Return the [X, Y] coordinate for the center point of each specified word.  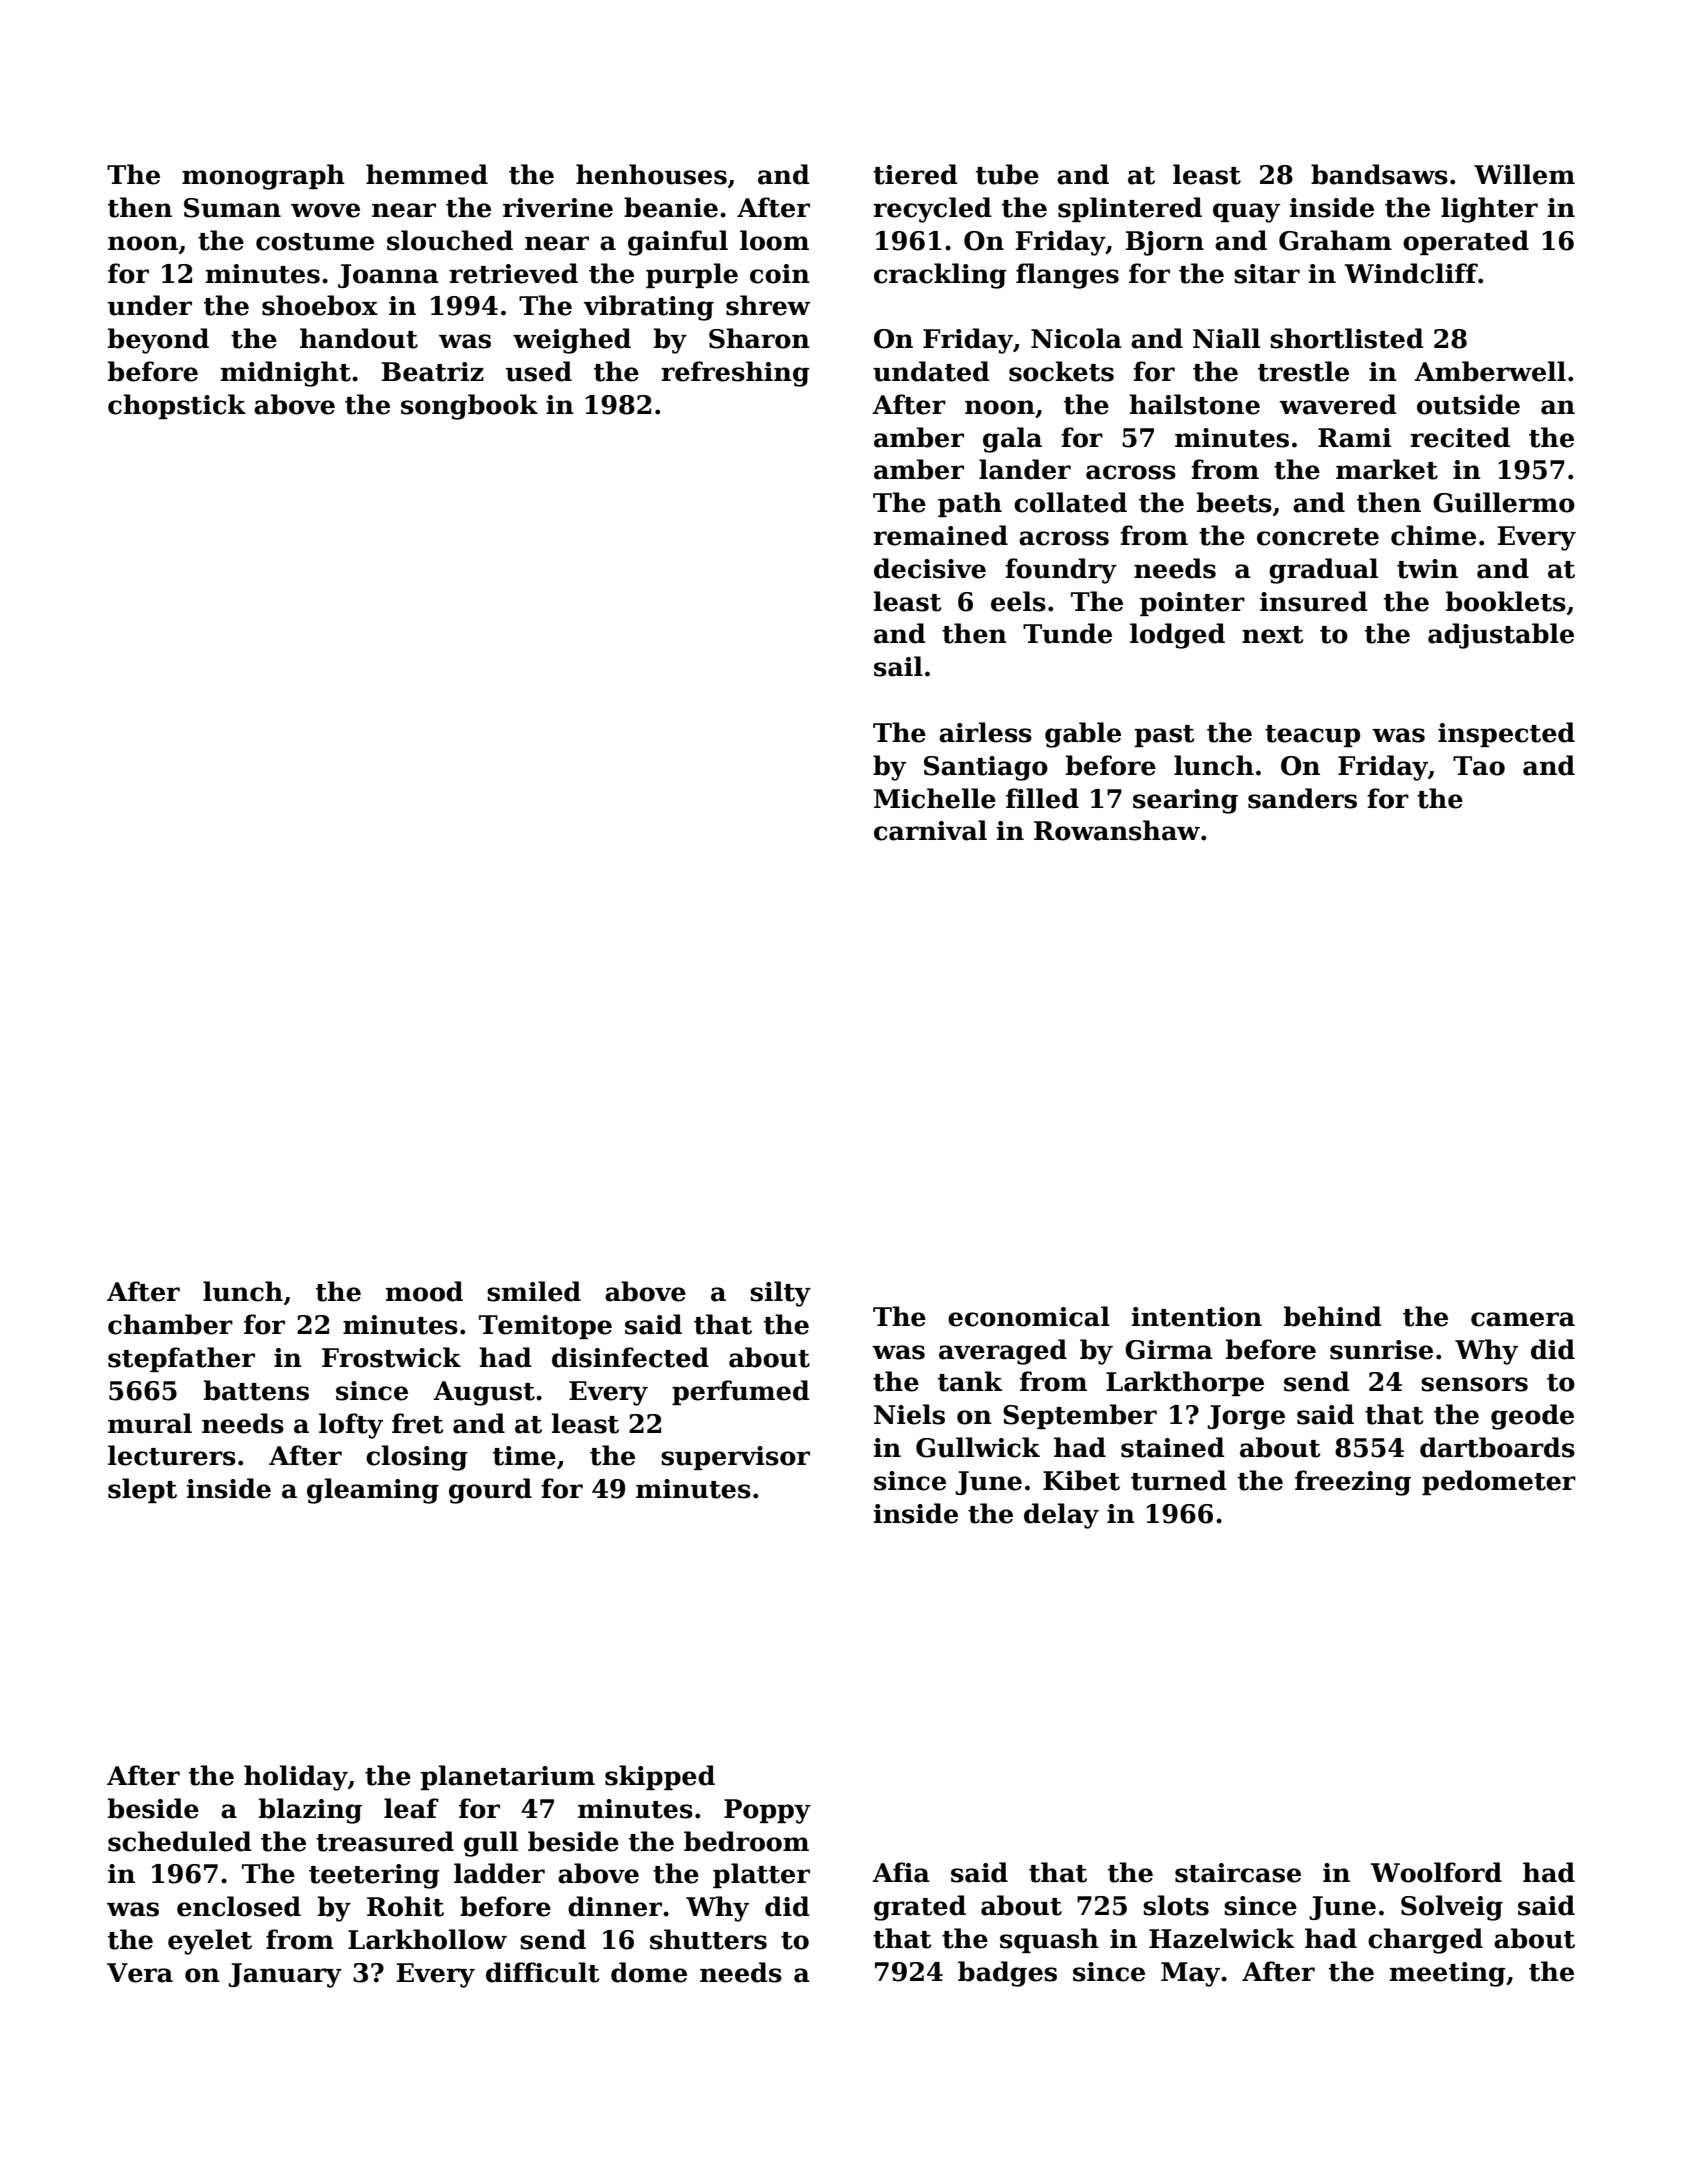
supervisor [735, 1458]
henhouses [651, 174]
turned [1179, 1480]
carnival [930, 830]
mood [424, 1291]
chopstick [177, 406]
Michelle [935, 798]
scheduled [180, 1841]
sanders [1302, 798]
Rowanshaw [1117, 830]
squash [1049, 1940]
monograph [263, 177]
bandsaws [1379, 174]
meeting [1448, 1974]
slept [142, 1490]
